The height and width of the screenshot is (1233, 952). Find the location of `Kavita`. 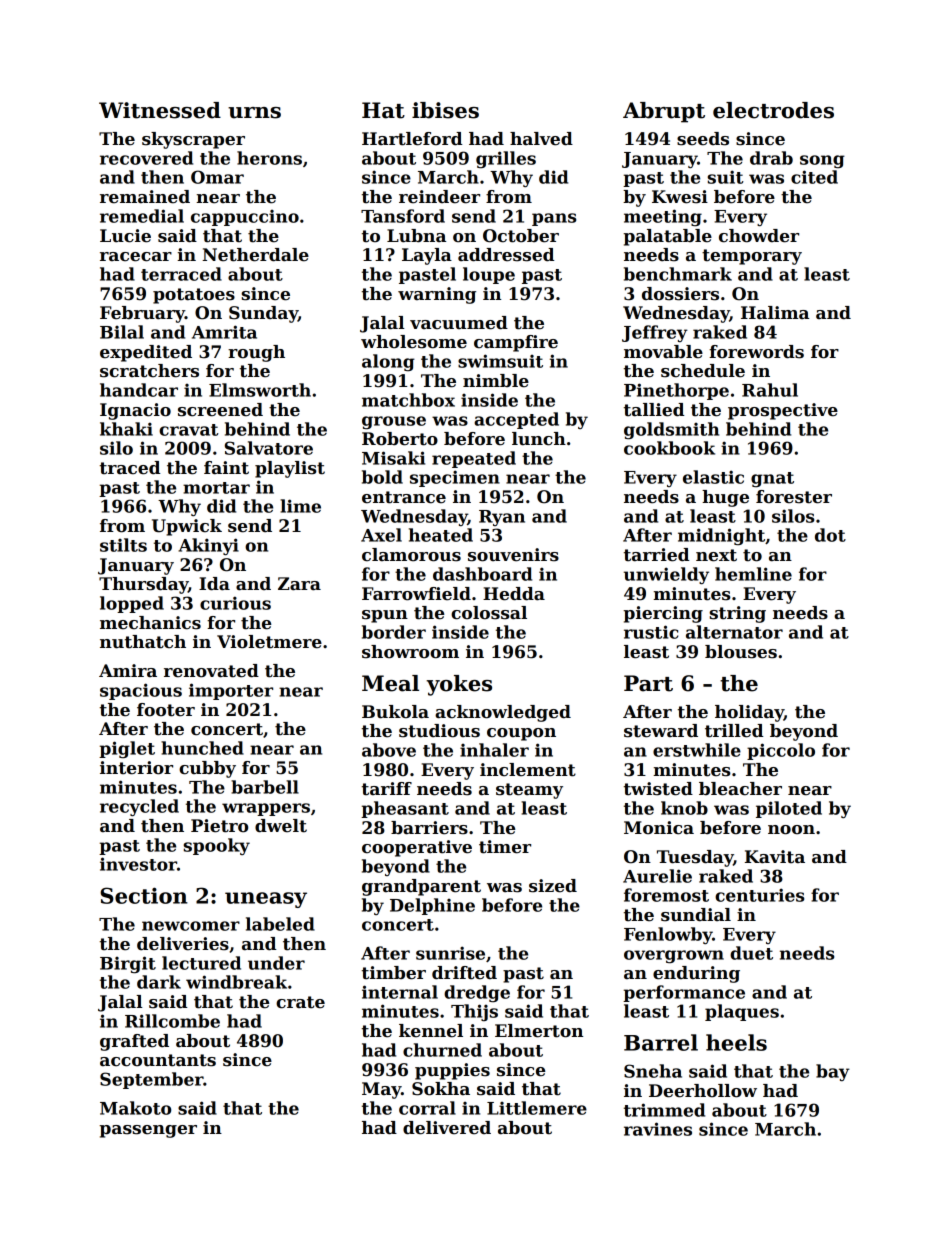

Kavita is located at coordinates (775, 857).
